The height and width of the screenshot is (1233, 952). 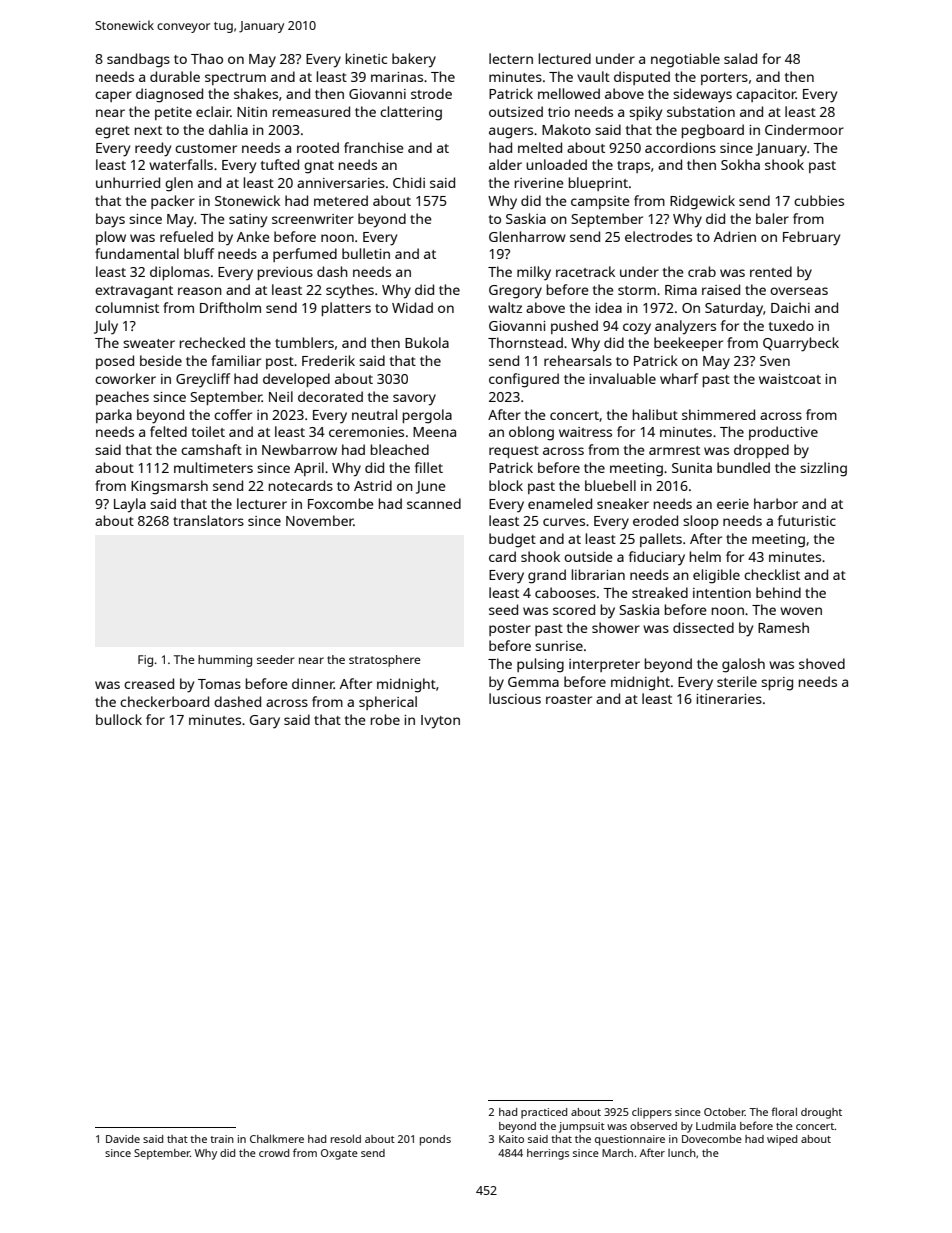 I want to click on crowd, so click(x=274, y=1153).
